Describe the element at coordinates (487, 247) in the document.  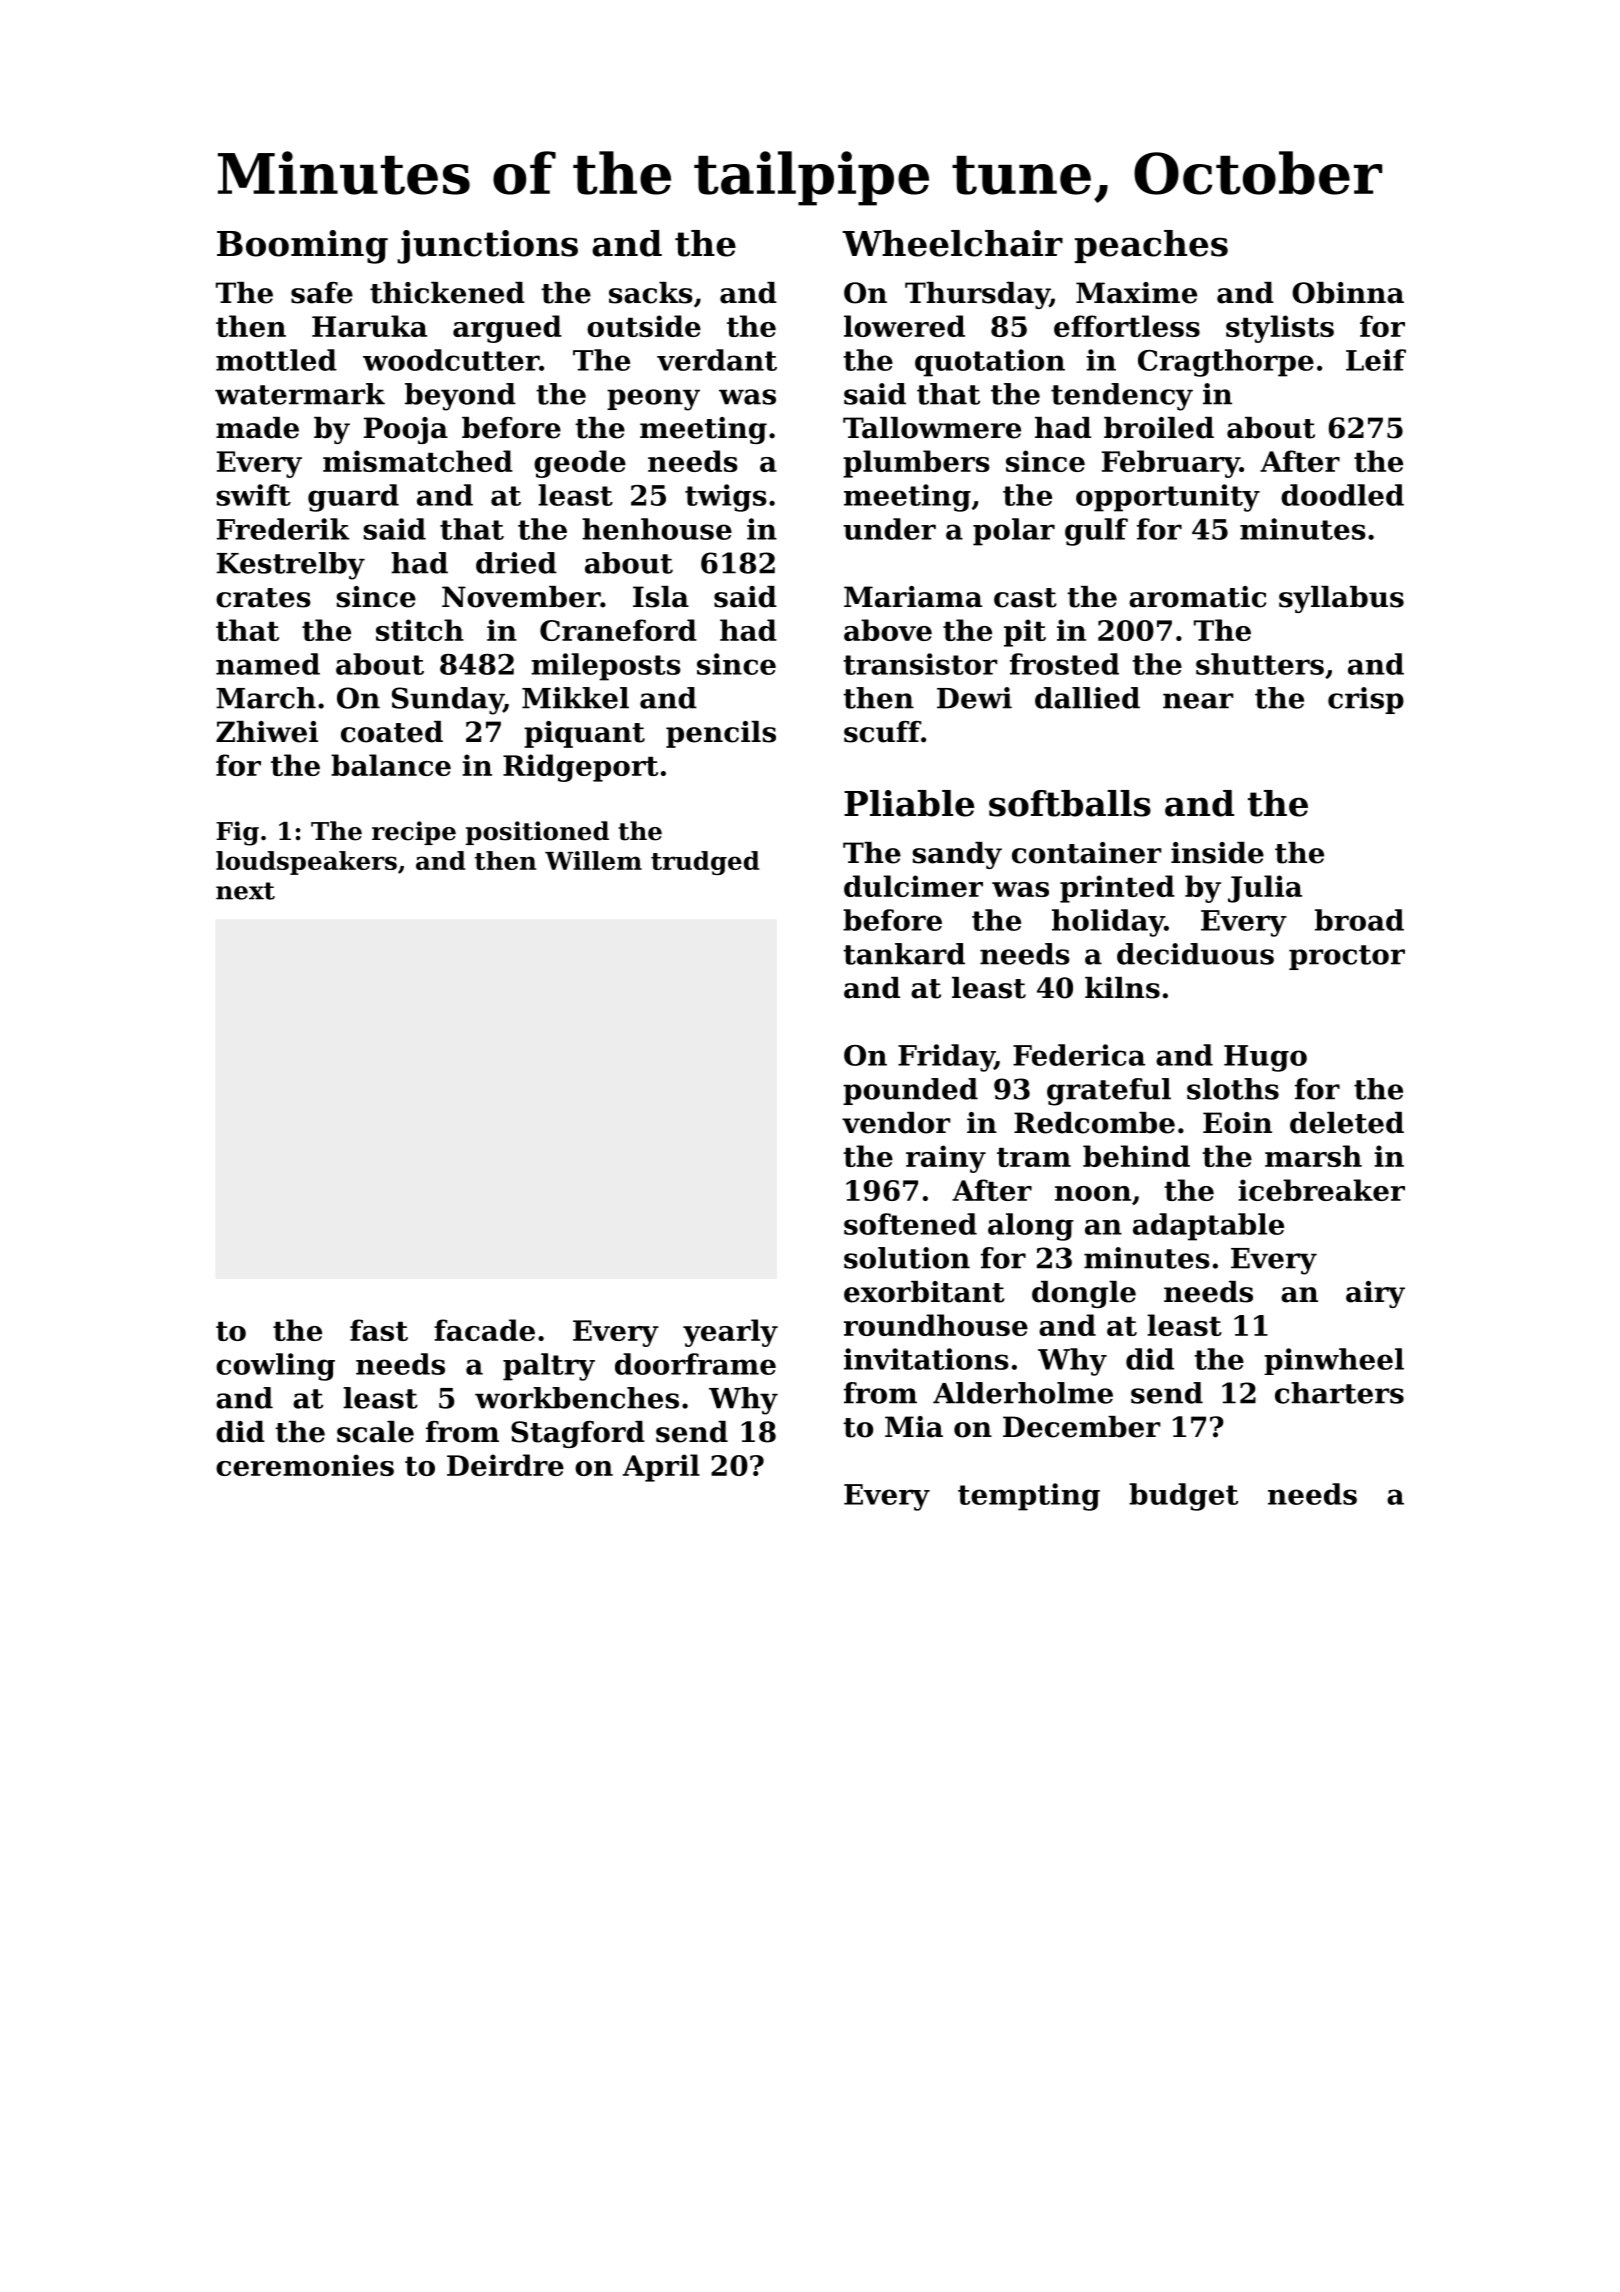
I see `junctions` at that location.
